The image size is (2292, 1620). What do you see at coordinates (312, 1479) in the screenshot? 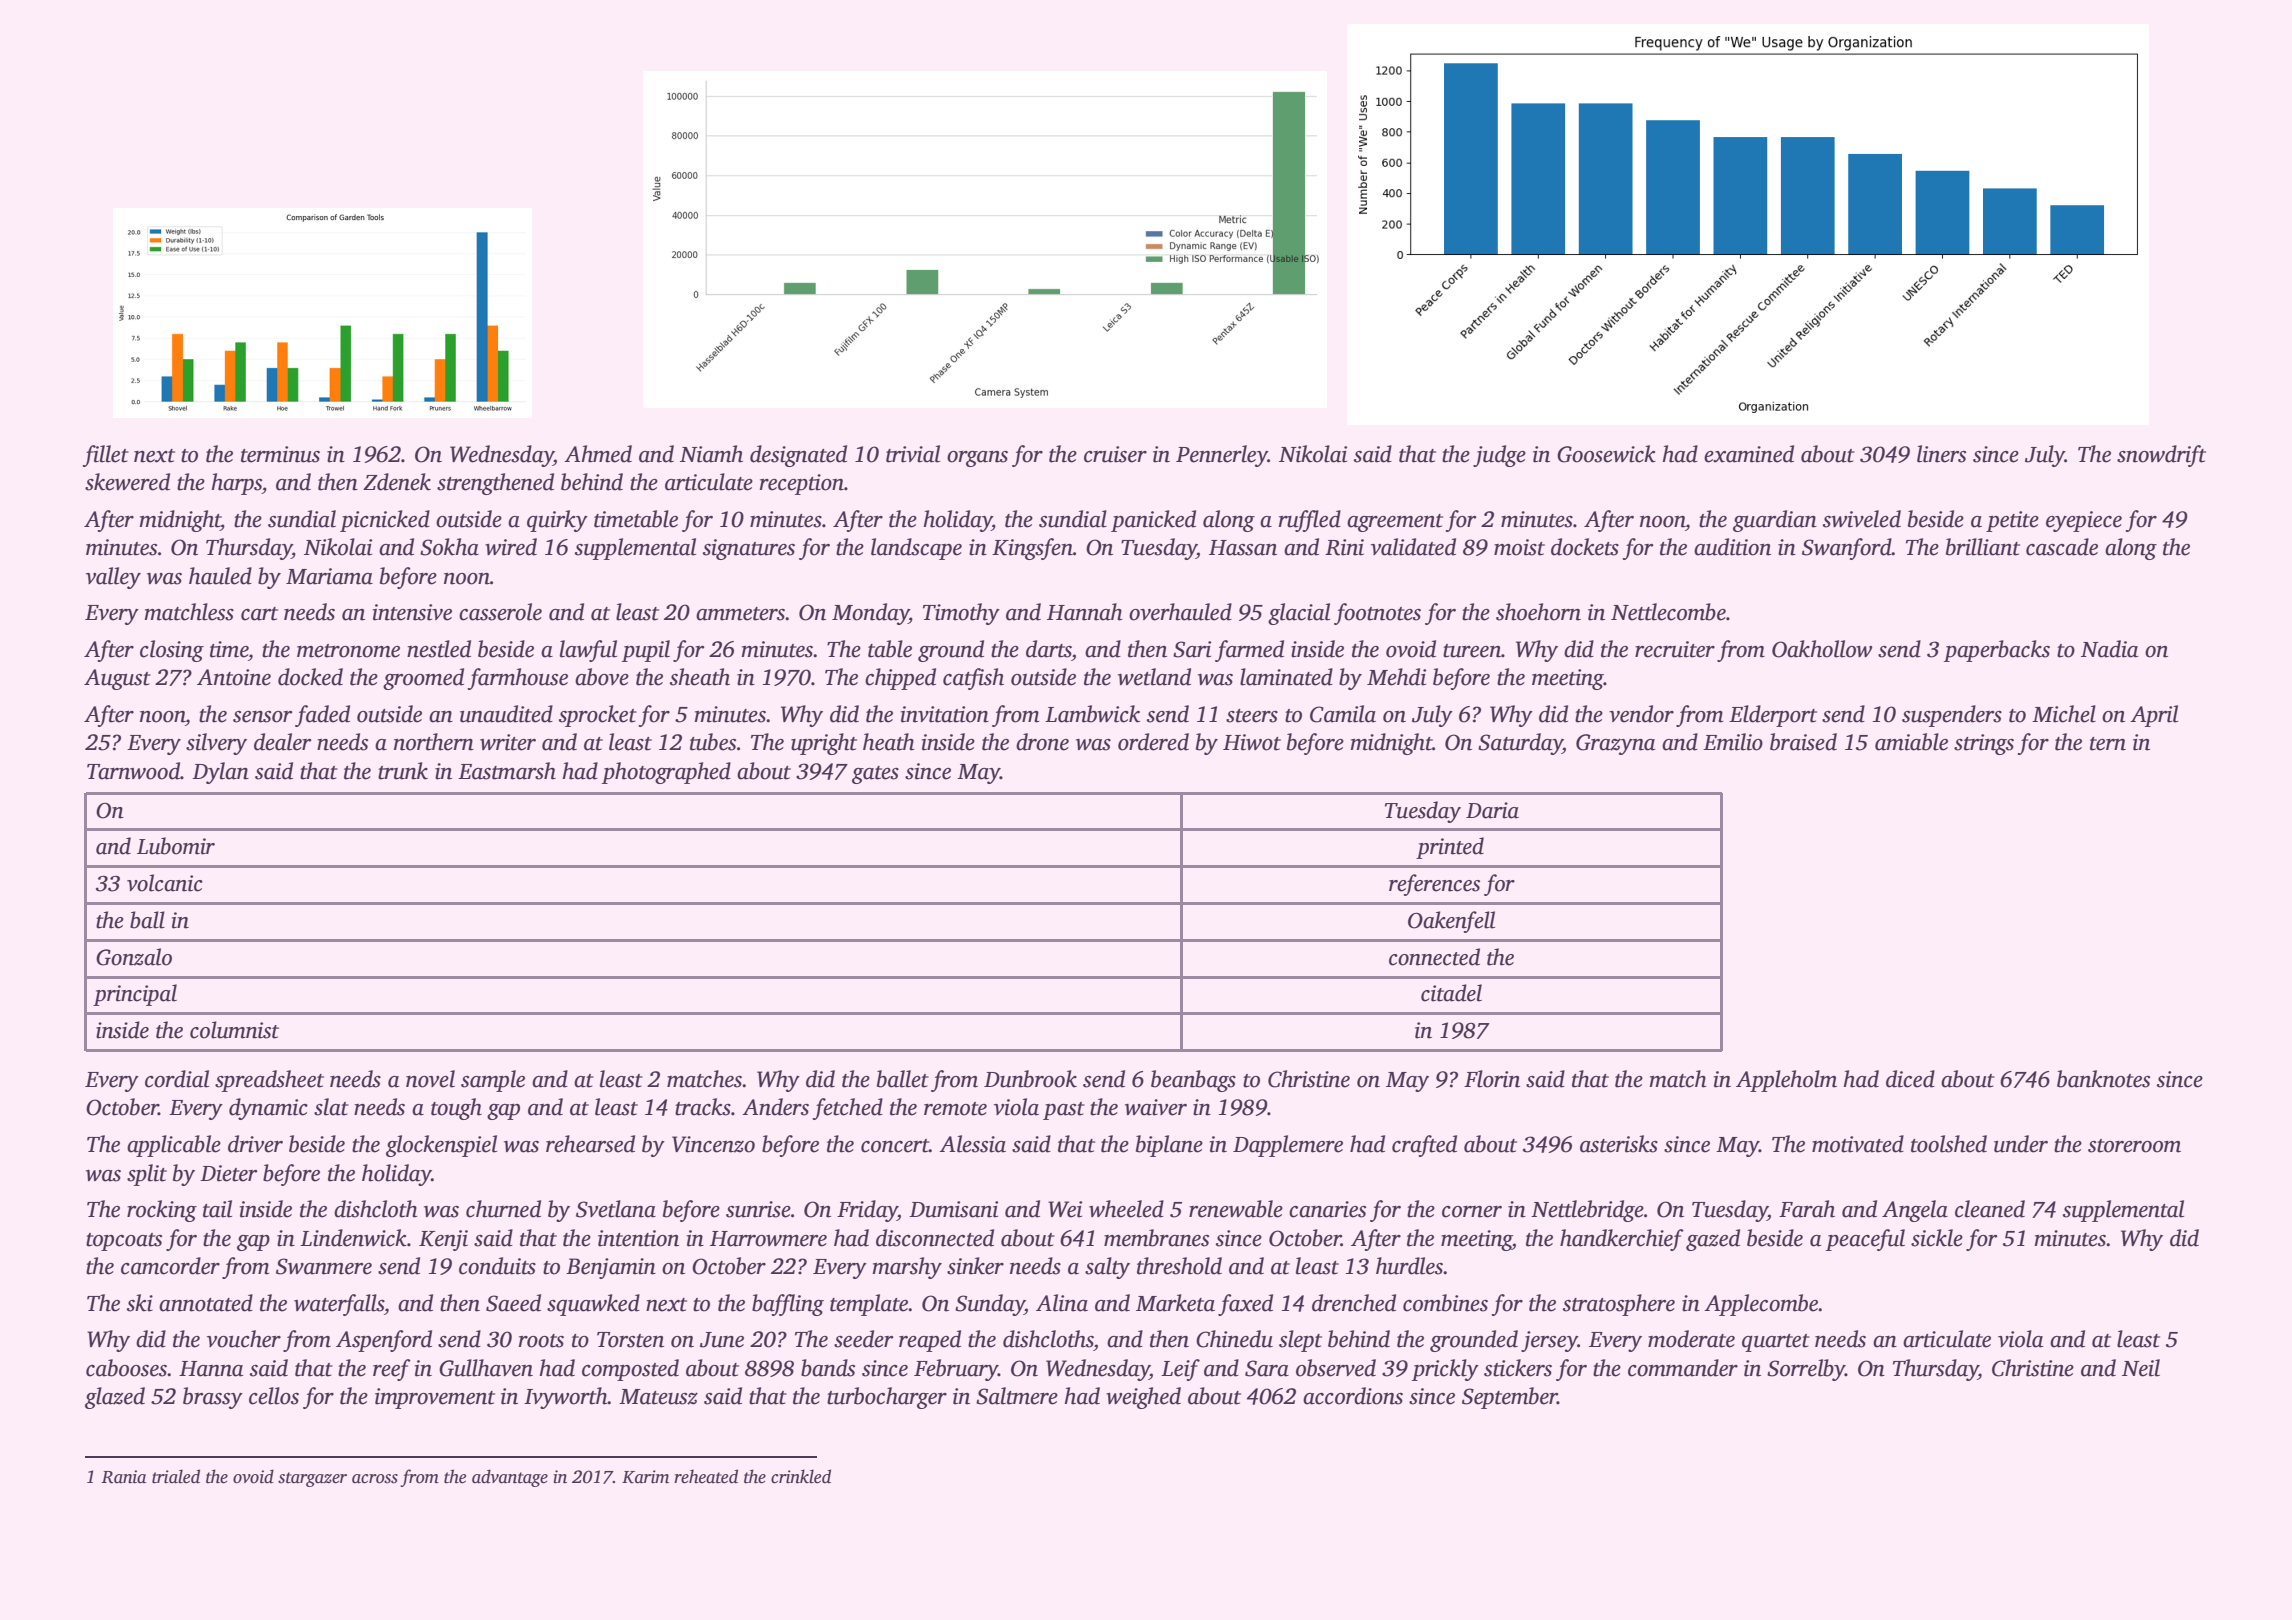
I see `stargazer` at bounding box center [312, 1479].
